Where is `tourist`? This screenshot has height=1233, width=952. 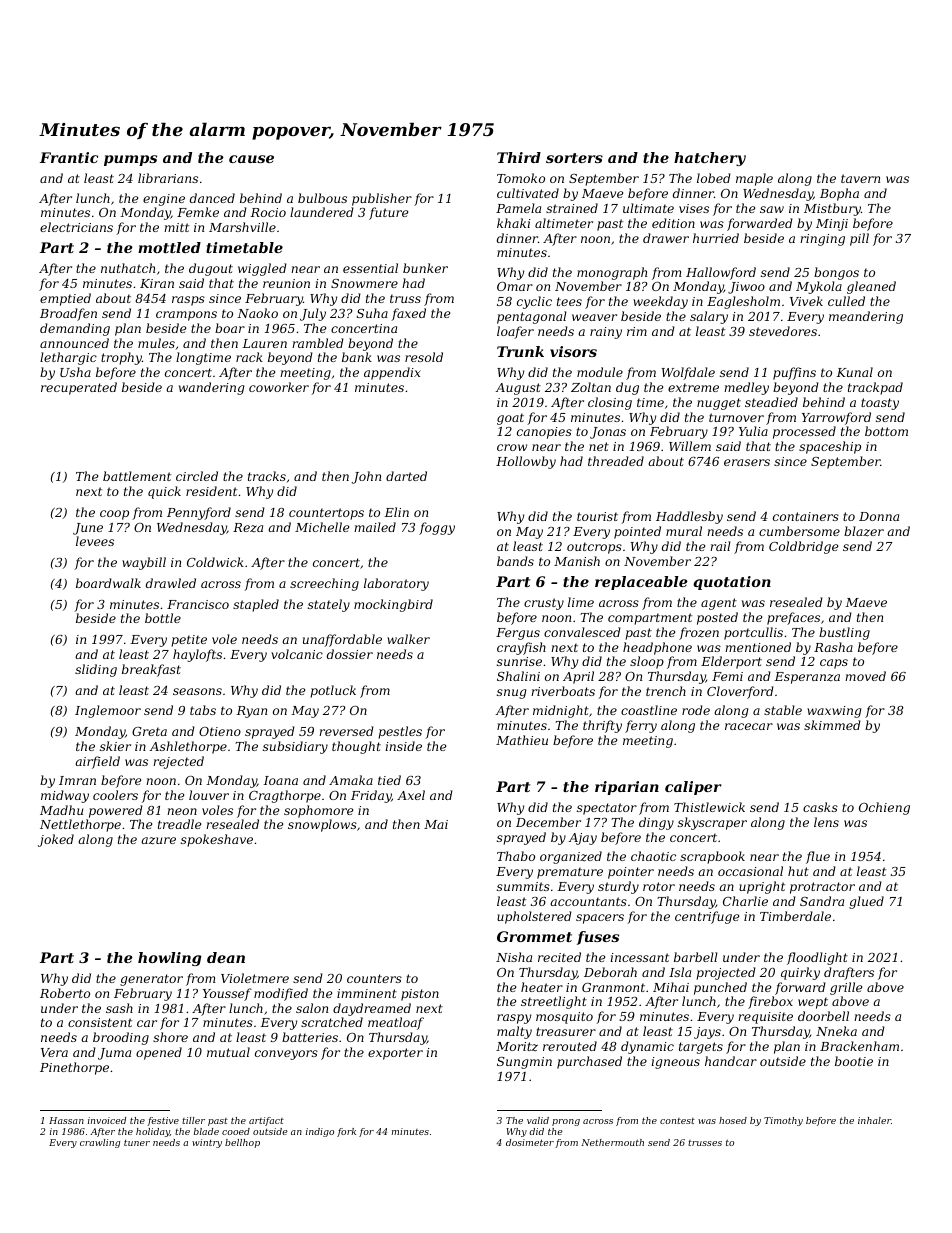 tourist is located at coordinates (597, 516).
